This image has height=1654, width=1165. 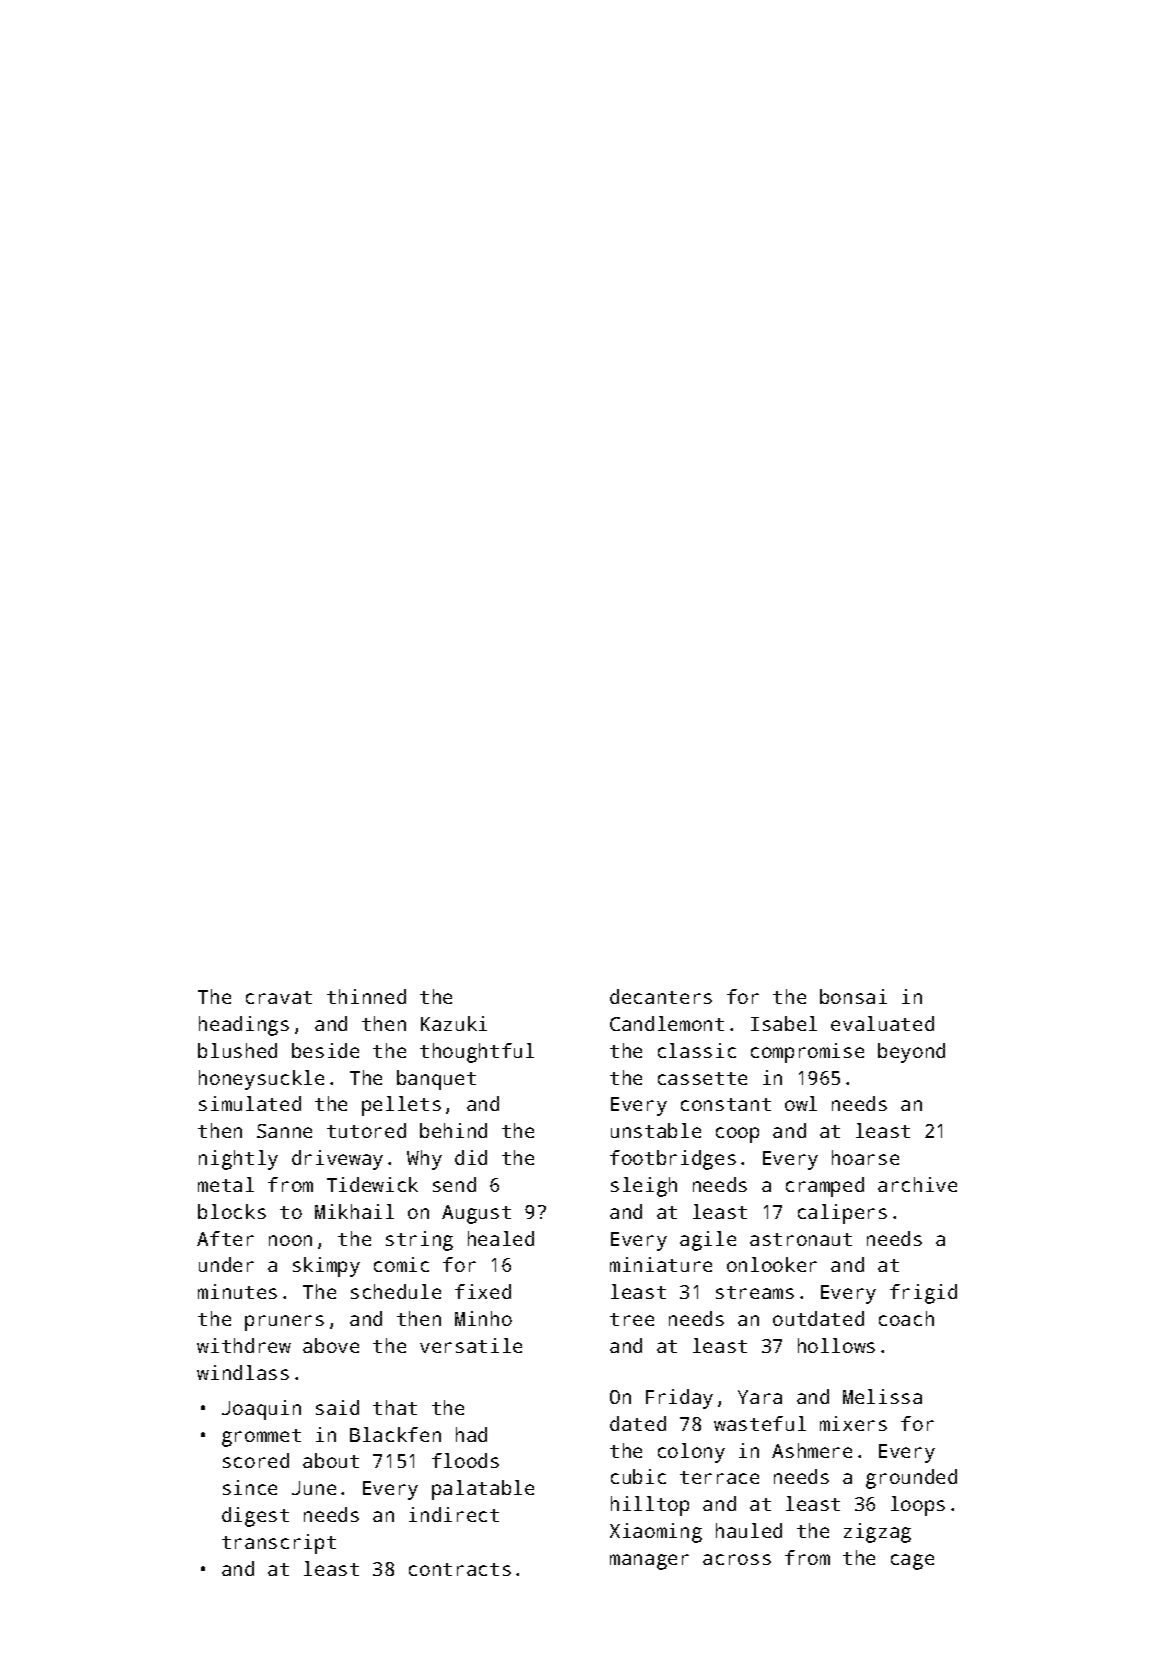 What do you see at coordinates (279, 997) in the image?
I see `cravat` at bounding box center [279, 997].
